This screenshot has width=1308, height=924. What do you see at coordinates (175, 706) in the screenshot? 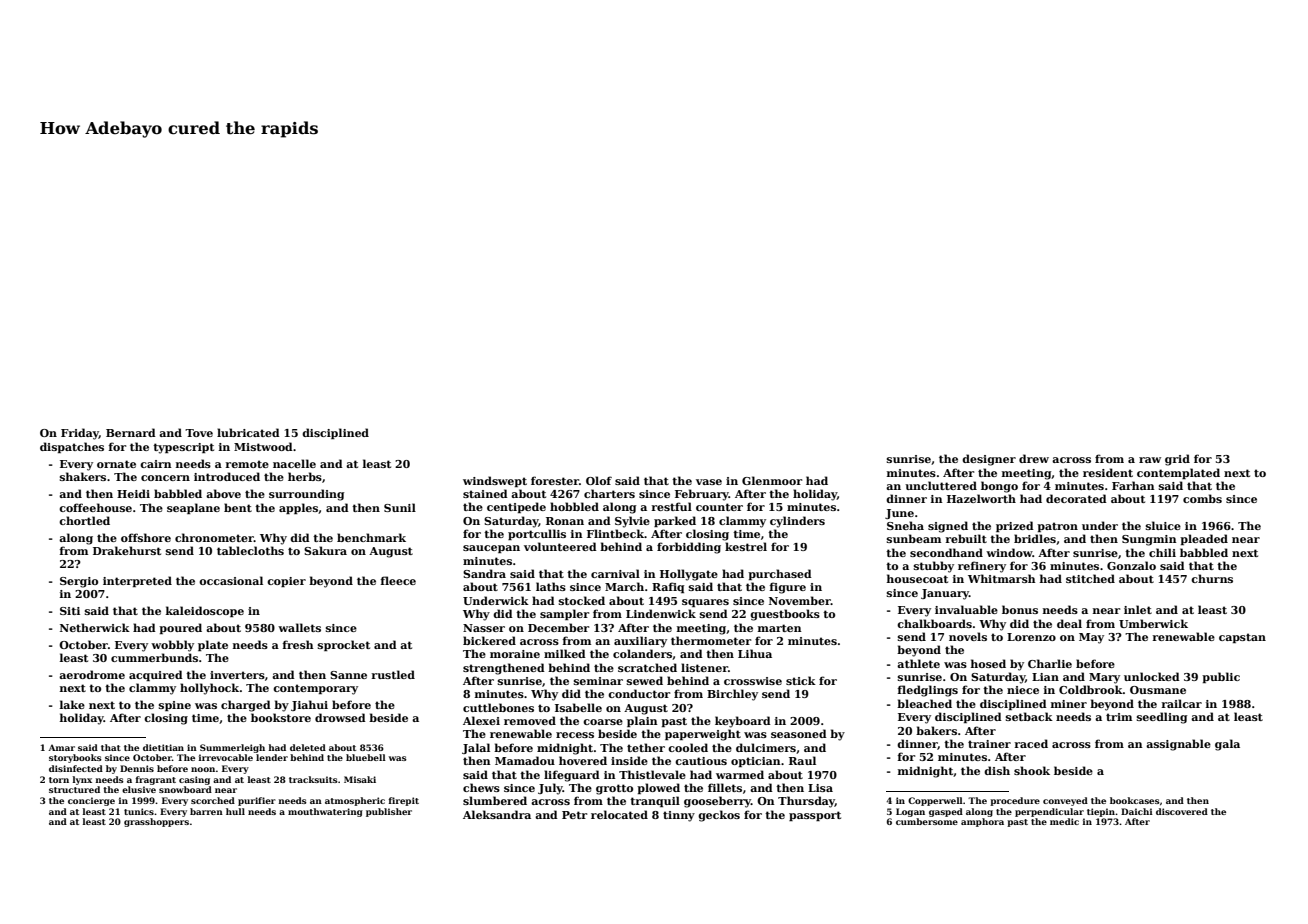
I see `spine` at bounding box center [175, 706].
